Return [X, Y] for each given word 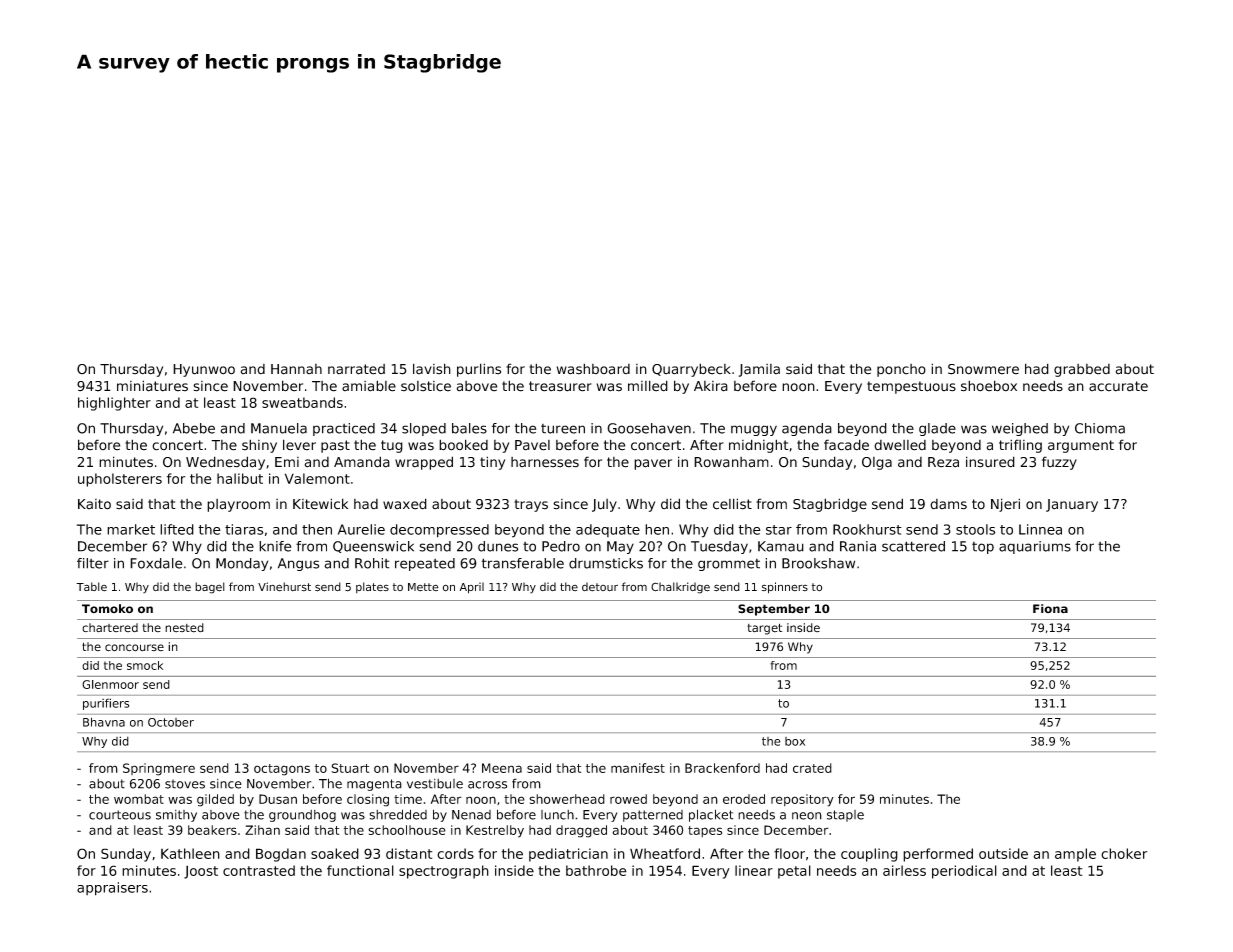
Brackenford [722, 768]
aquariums [1035, 547]
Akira [711, 386]
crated [812, 768]
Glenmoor [110, 684]
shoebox [989, 386]
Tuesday [719, 547]
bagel [210, 588]
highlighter [114, 404]
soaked [335, 853]
